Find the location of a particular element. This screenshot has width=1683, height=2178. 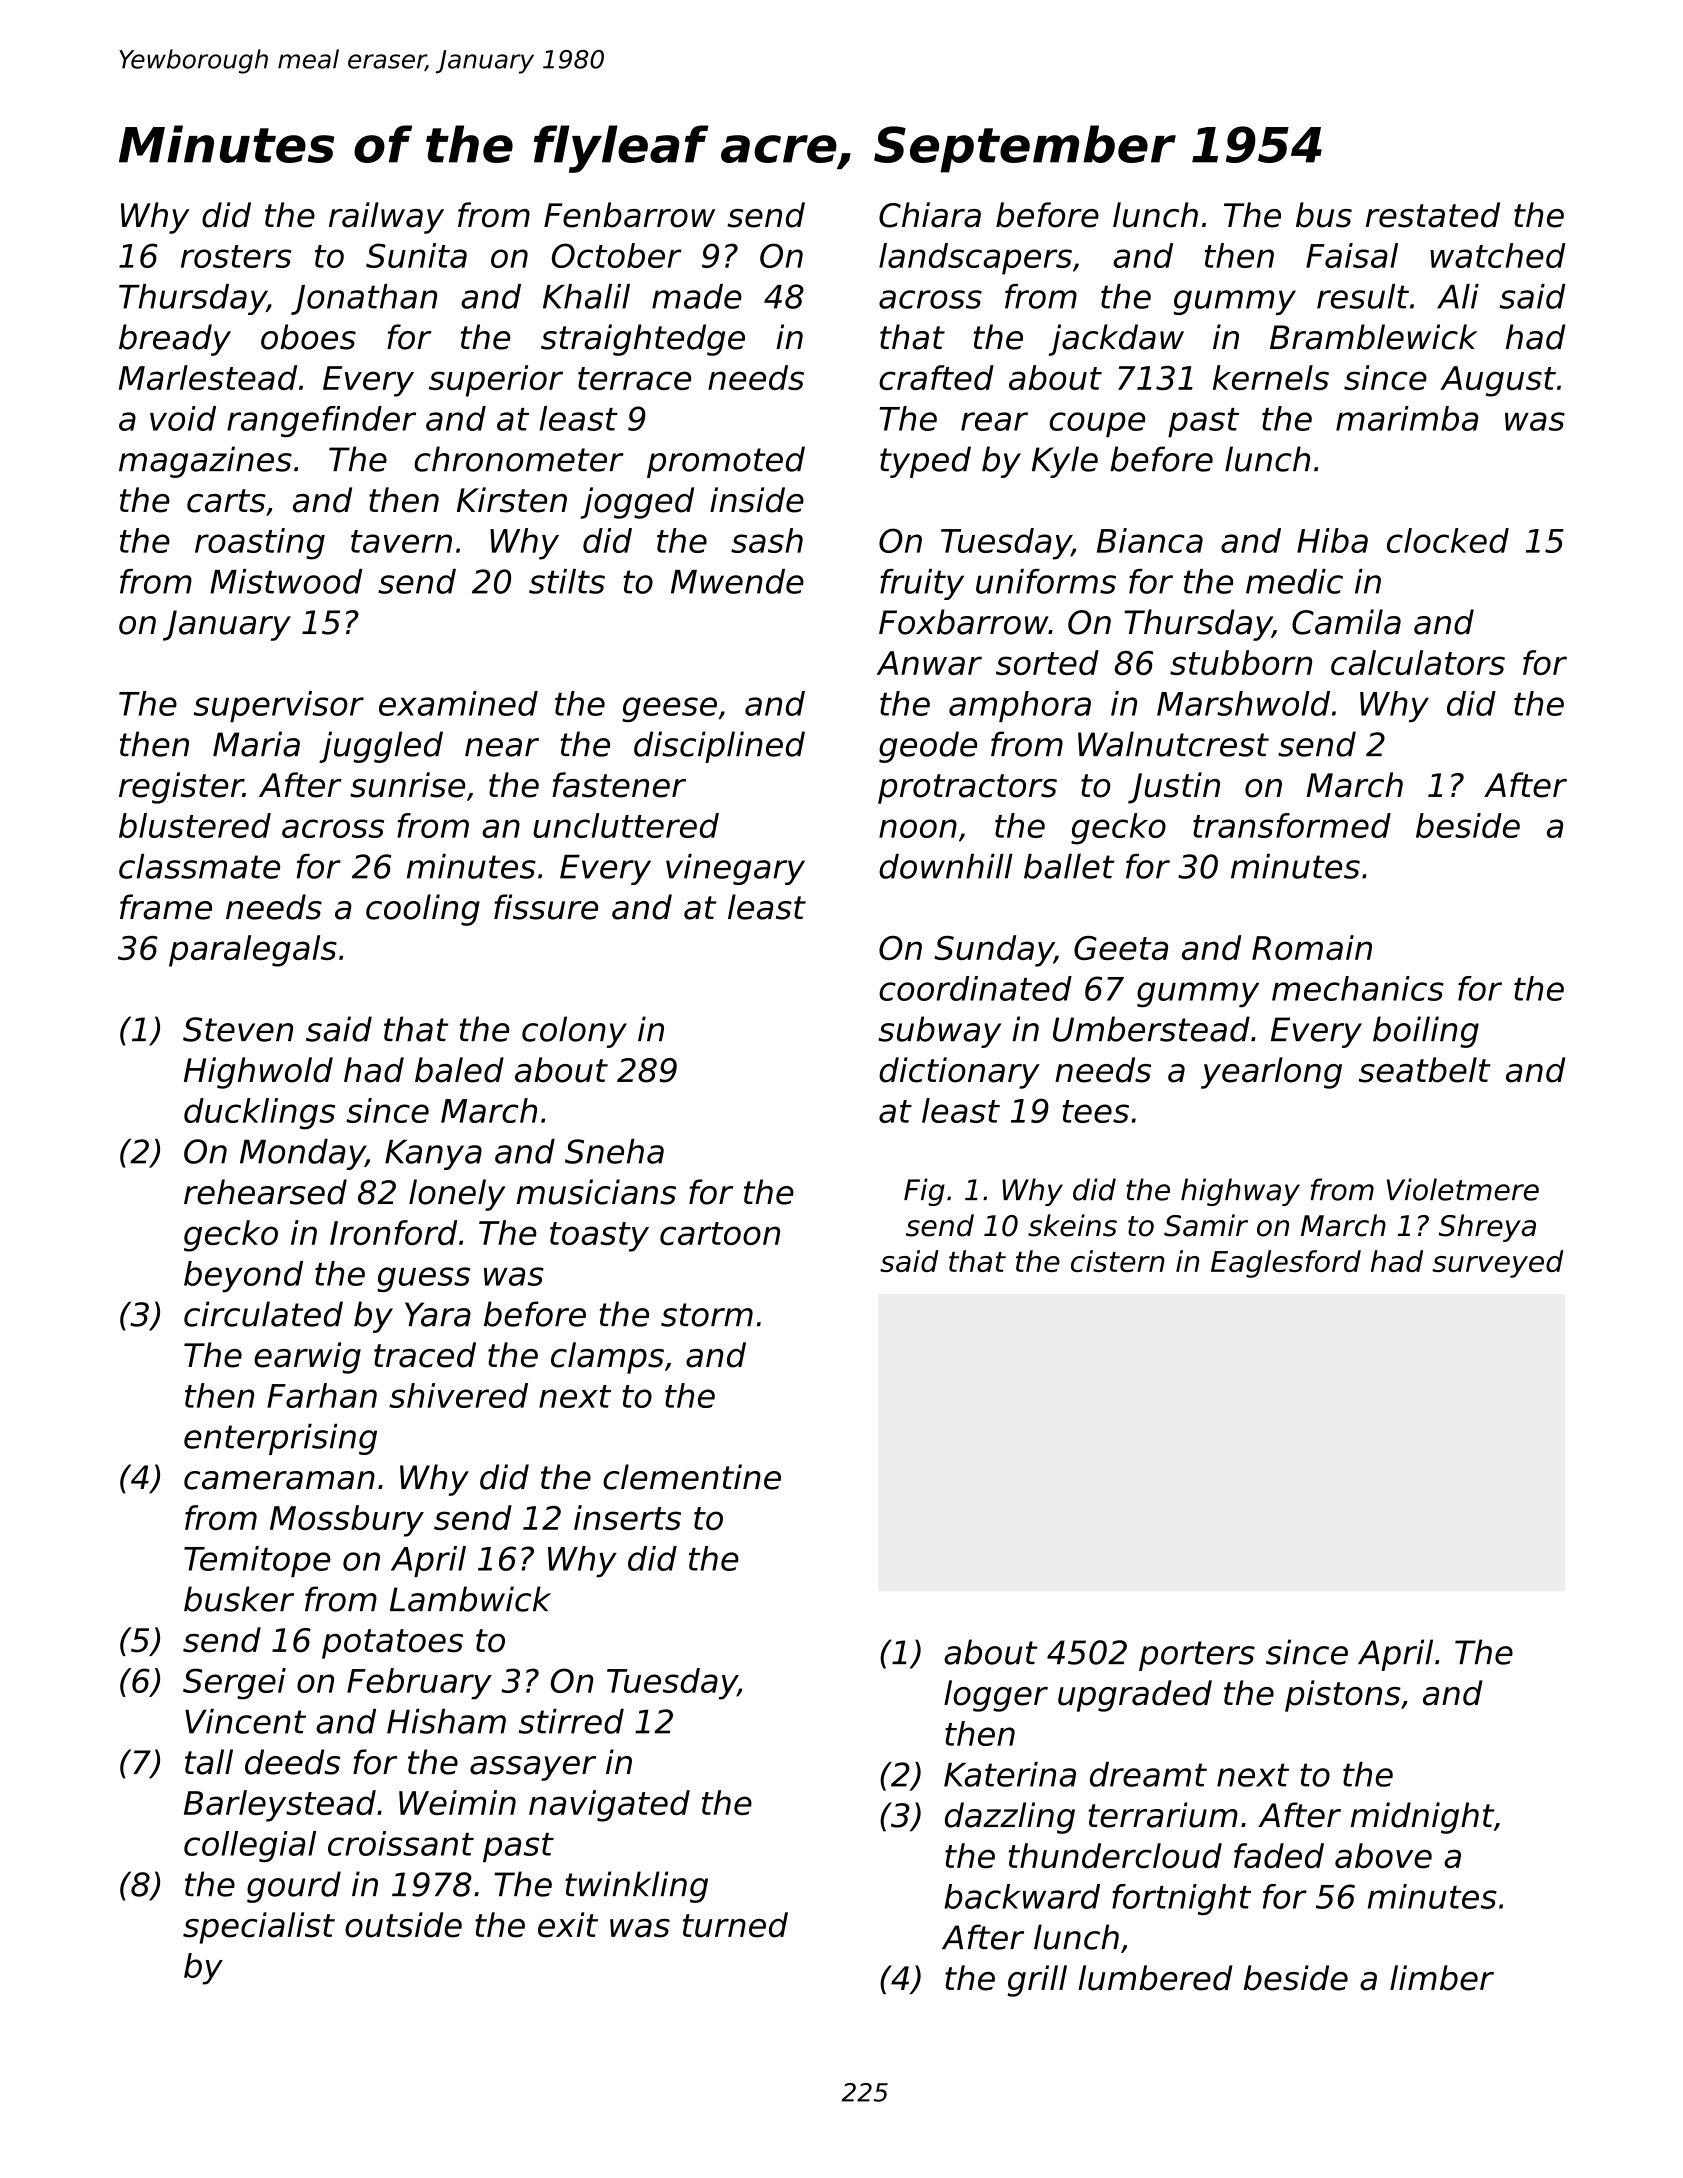

uncluttered is located at coordinates (626, 825).
